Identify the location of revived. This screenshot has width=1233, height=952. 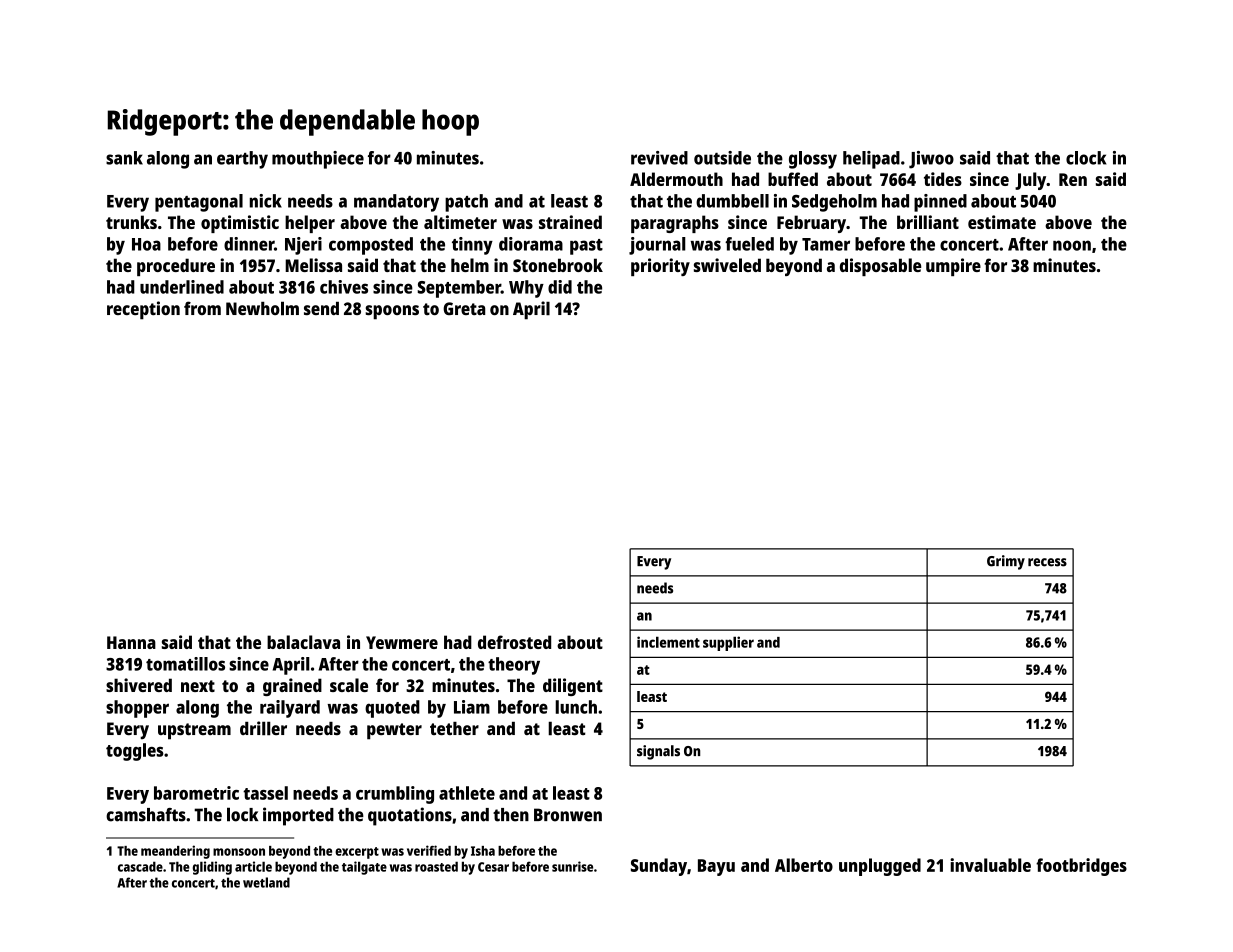
(659, 158).
